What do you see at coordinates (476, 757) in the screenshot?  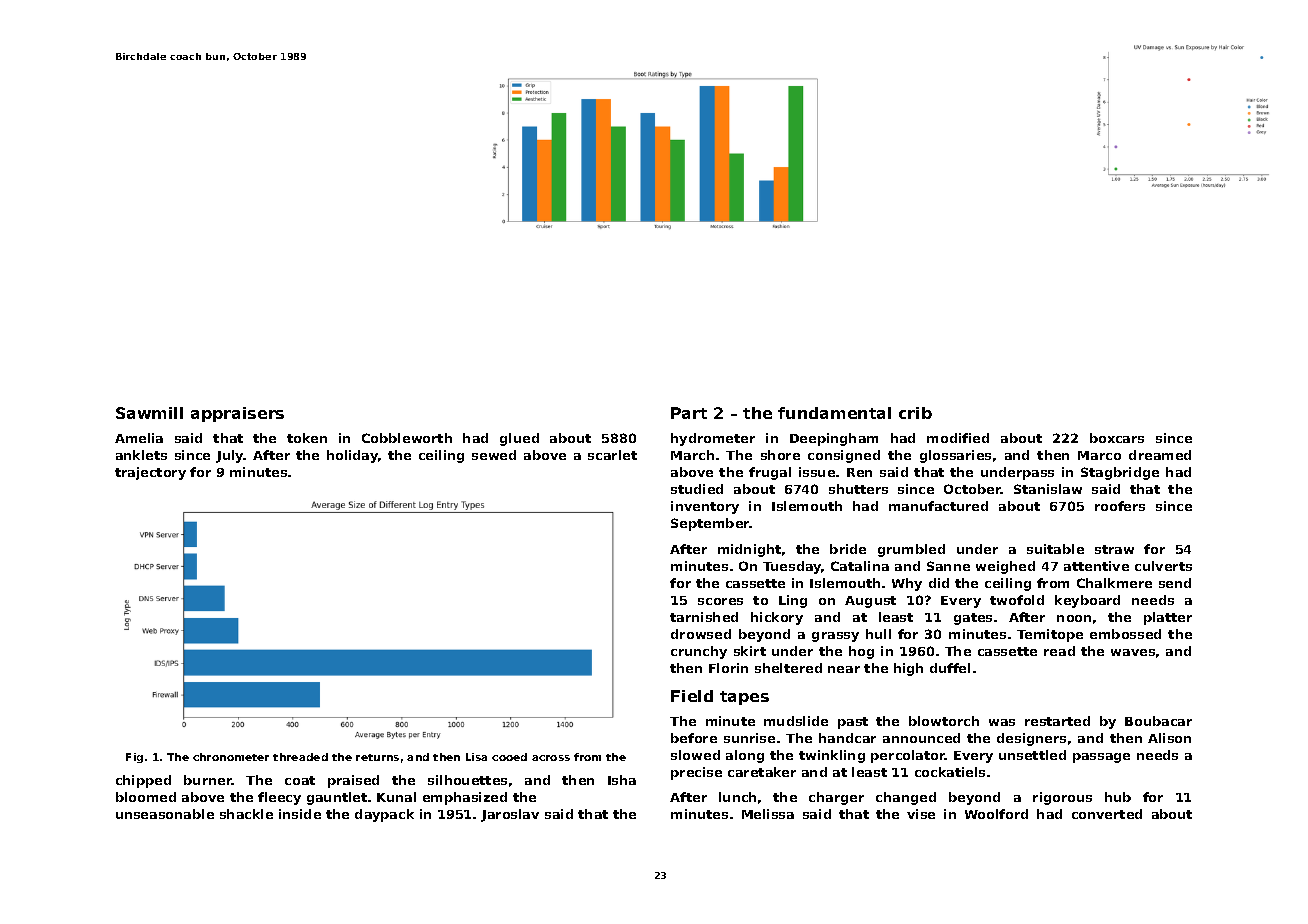 I see `Lisa` at bounding box center [476, 757].
